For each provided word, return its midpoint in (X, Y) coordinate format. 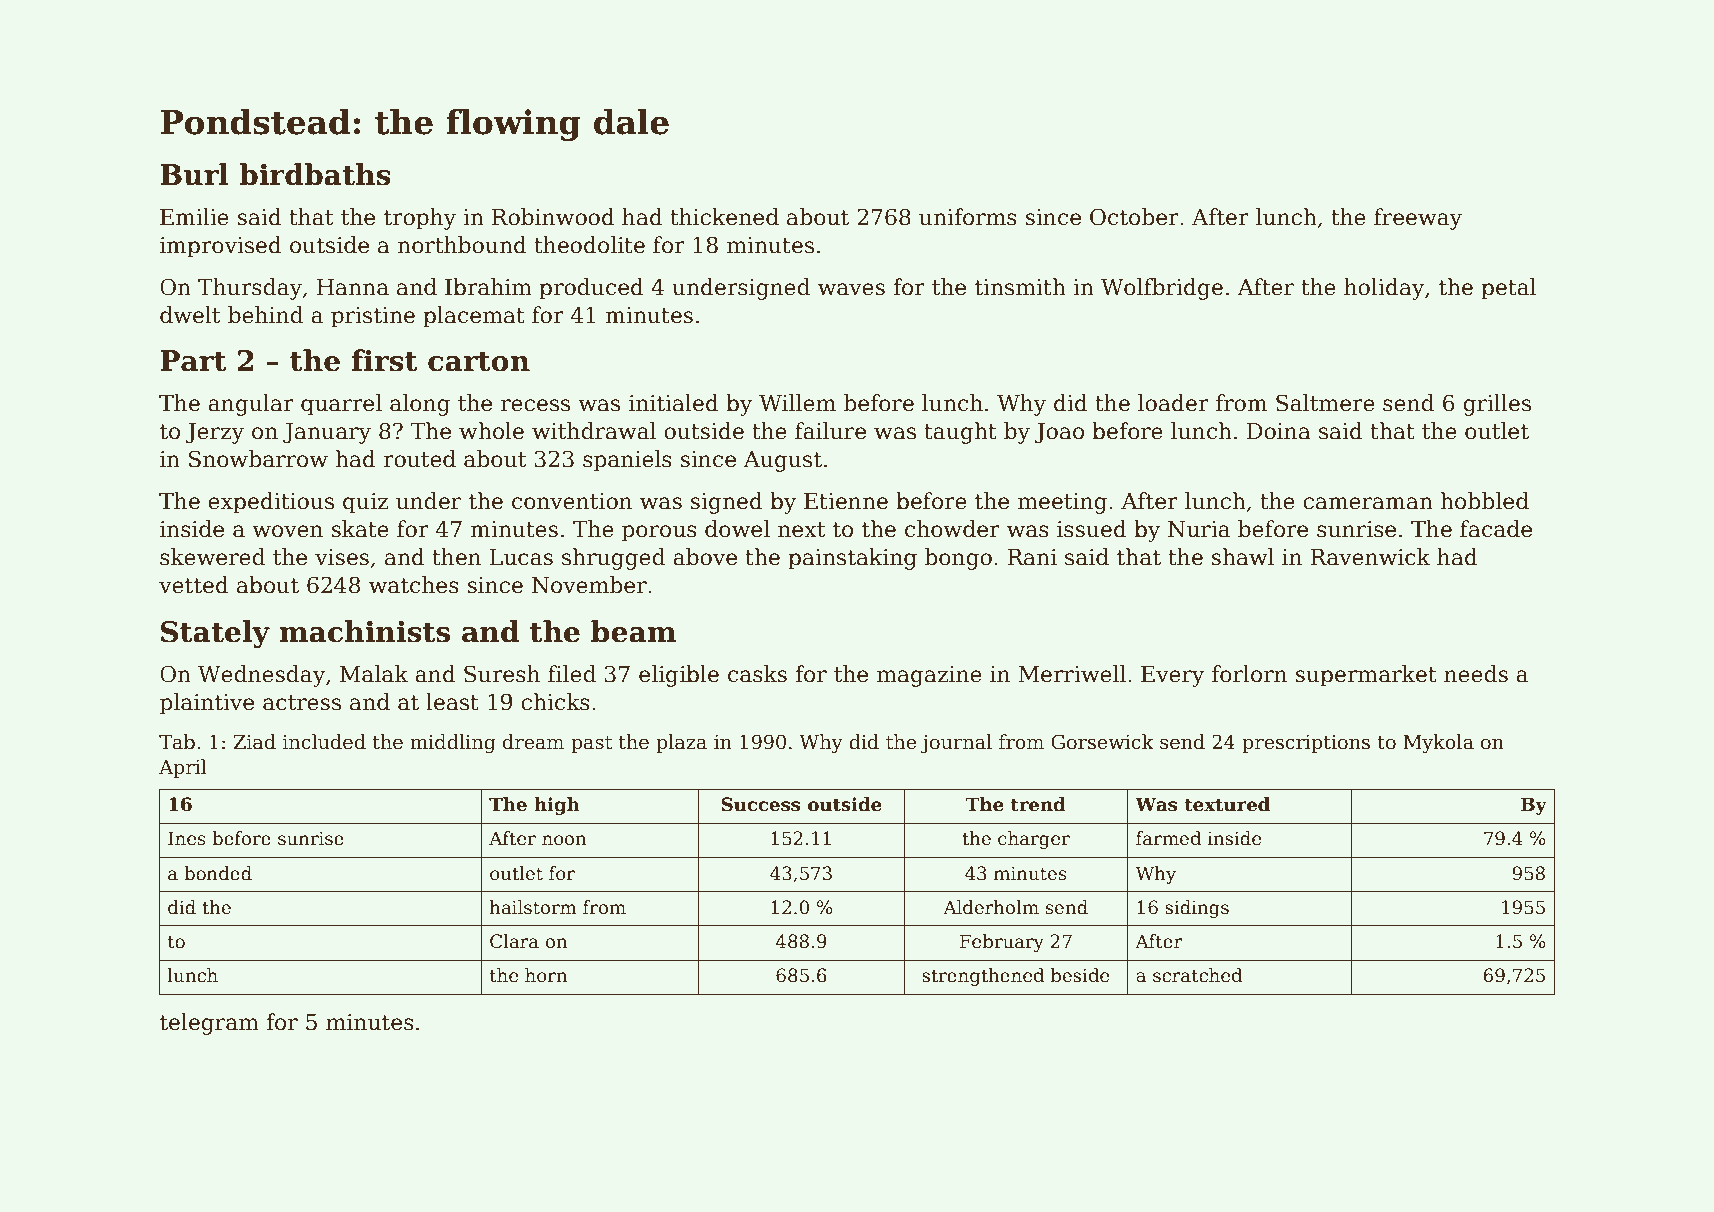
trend (1038, 804)
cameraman (1368, 503)
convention (572, 501)
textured (1227, 804)
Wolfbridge (1162, 289)
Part (193, 361)
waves (851, 289)
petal (1508, 289)
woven (287, 531)
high (557, 806)
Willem (797, 403)
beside (1080, 975)
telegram (209, 1024)
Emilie (194, 217)
